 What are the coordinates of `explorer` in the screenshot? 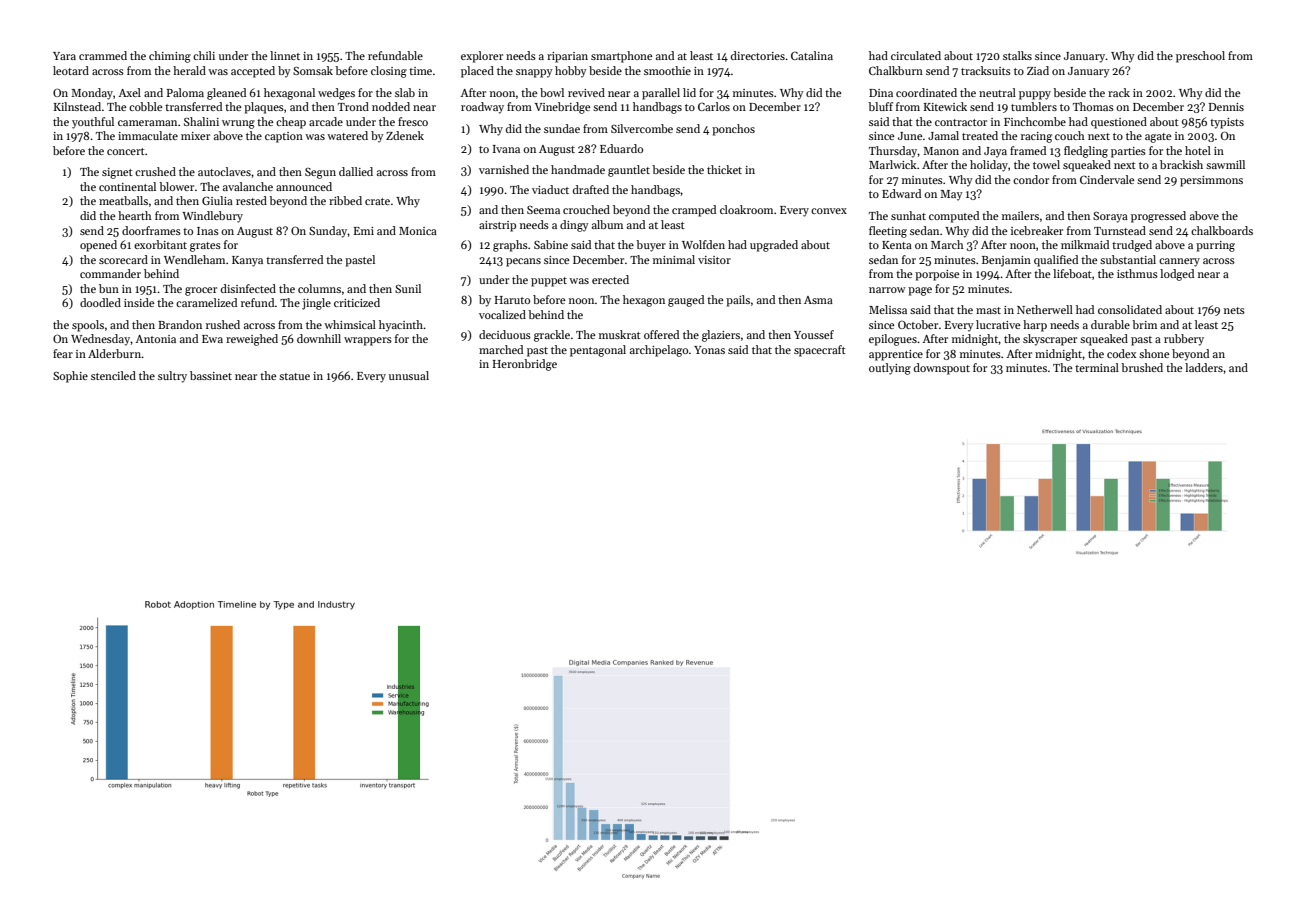 It's located at (482, 57).
